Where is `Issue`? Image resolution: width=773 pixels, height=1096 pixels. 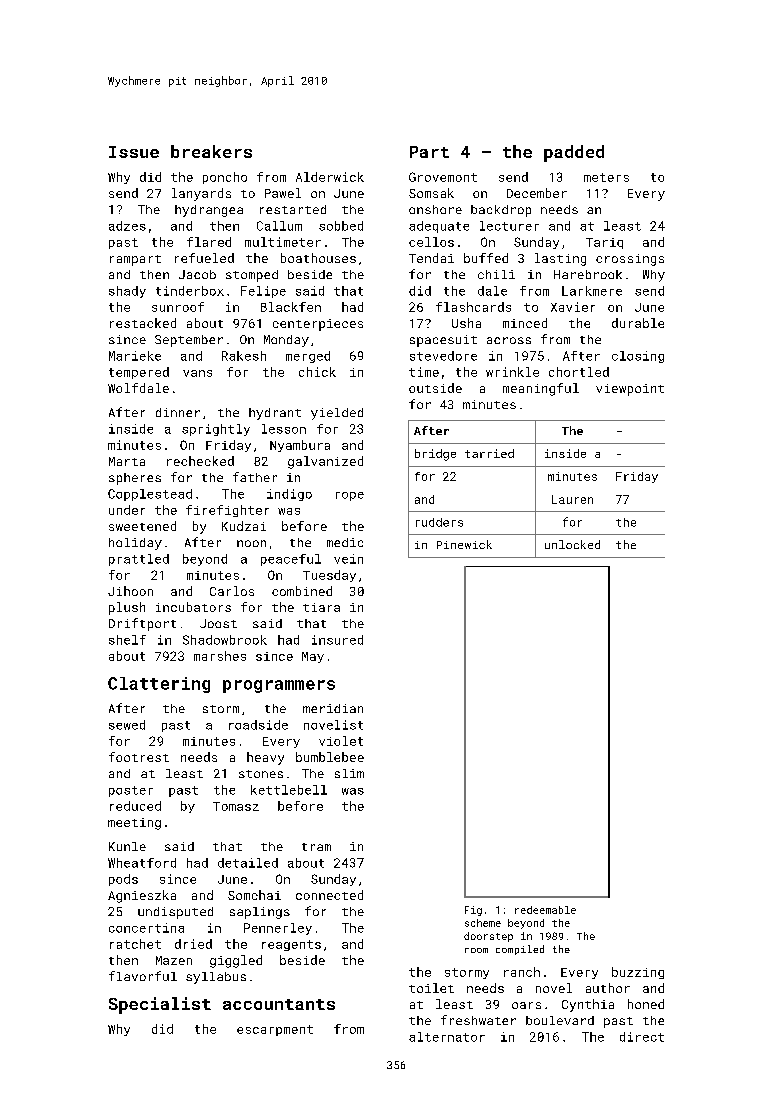
Issue is located at coordinates (134, 152).
